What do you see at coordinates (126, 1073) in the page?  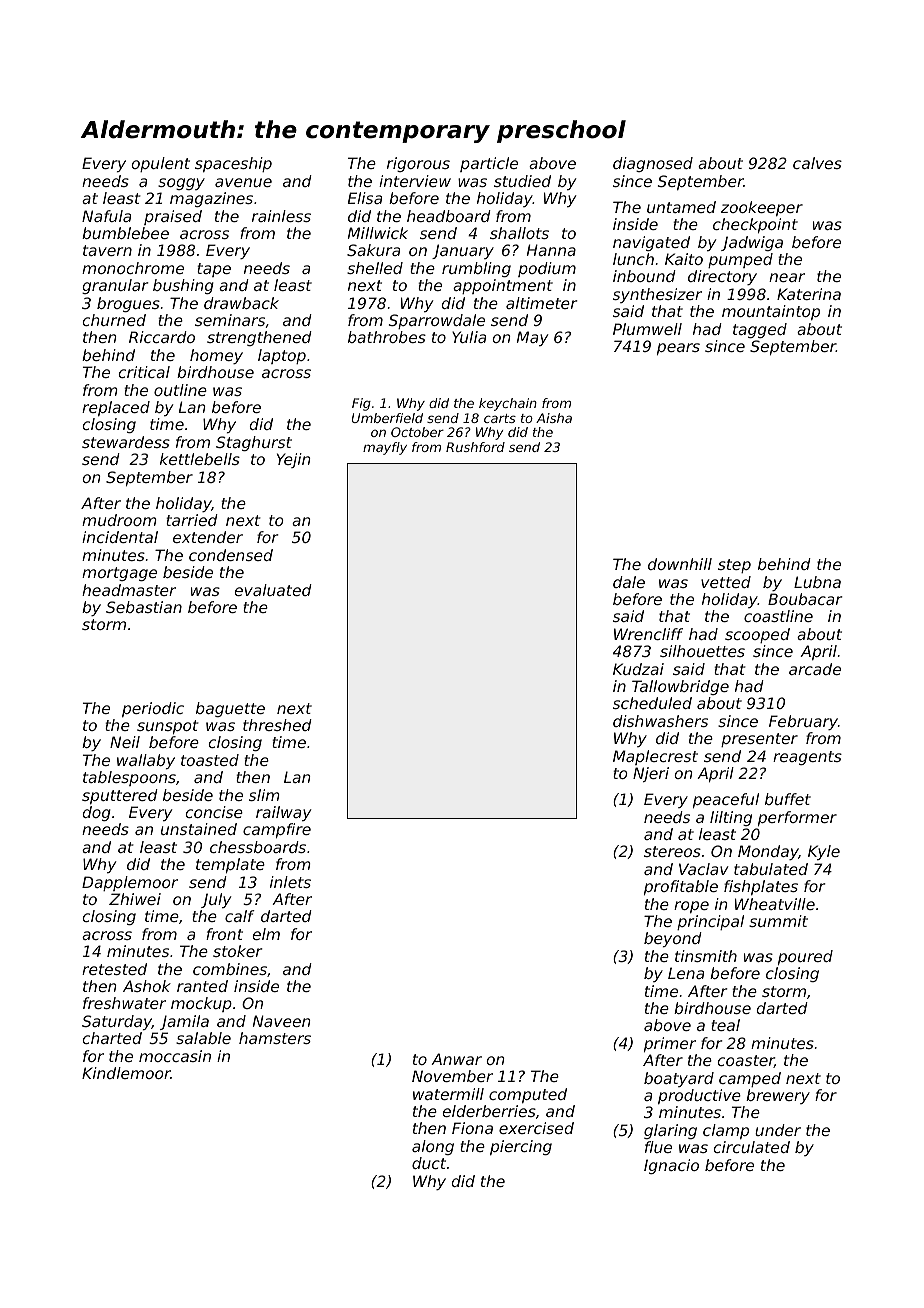 I see `Kindlemoor` at bounding box center [126, 1073].
